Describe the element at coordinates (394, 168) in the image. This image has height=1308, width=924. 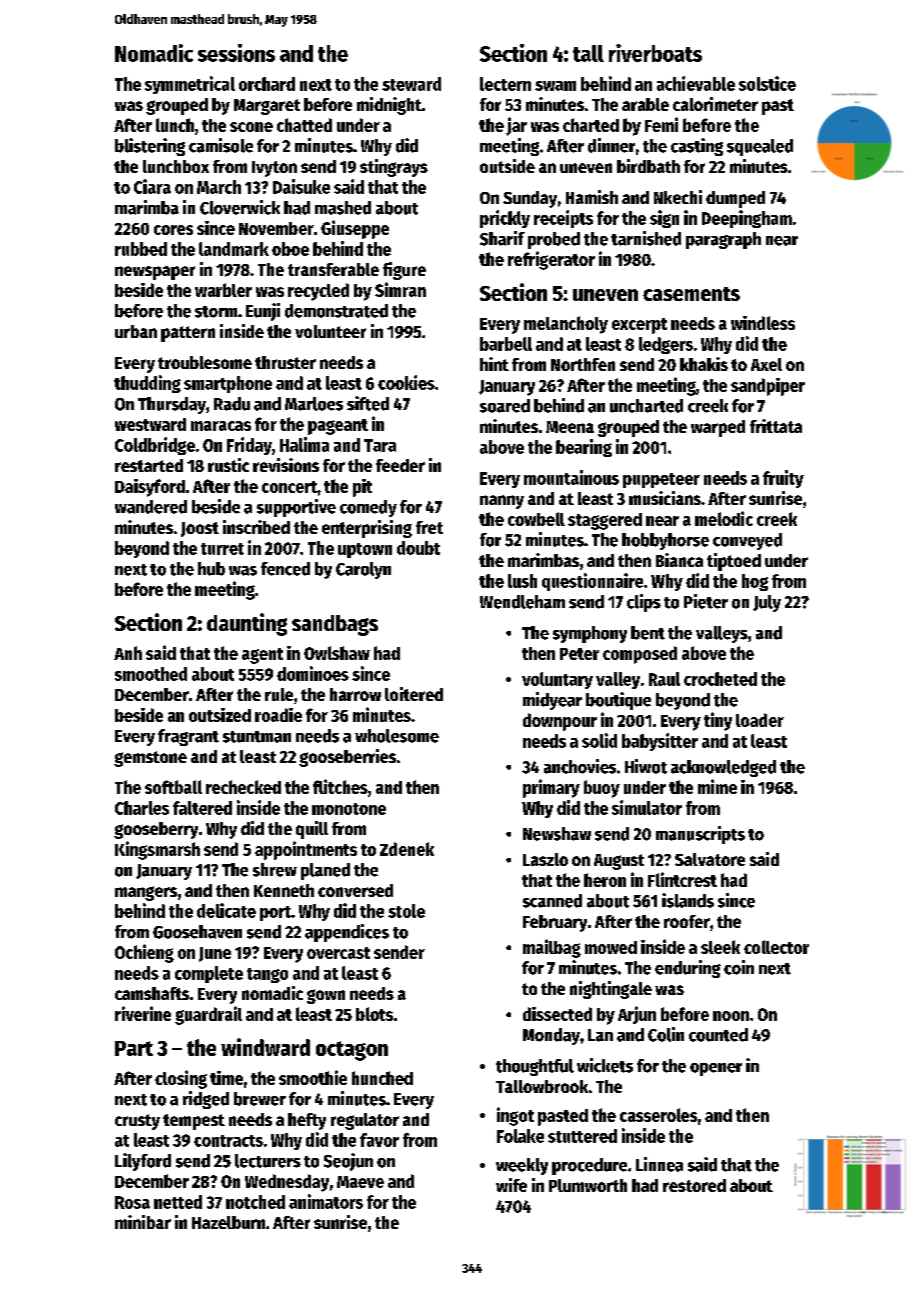
I see `stingrays` at that location.
